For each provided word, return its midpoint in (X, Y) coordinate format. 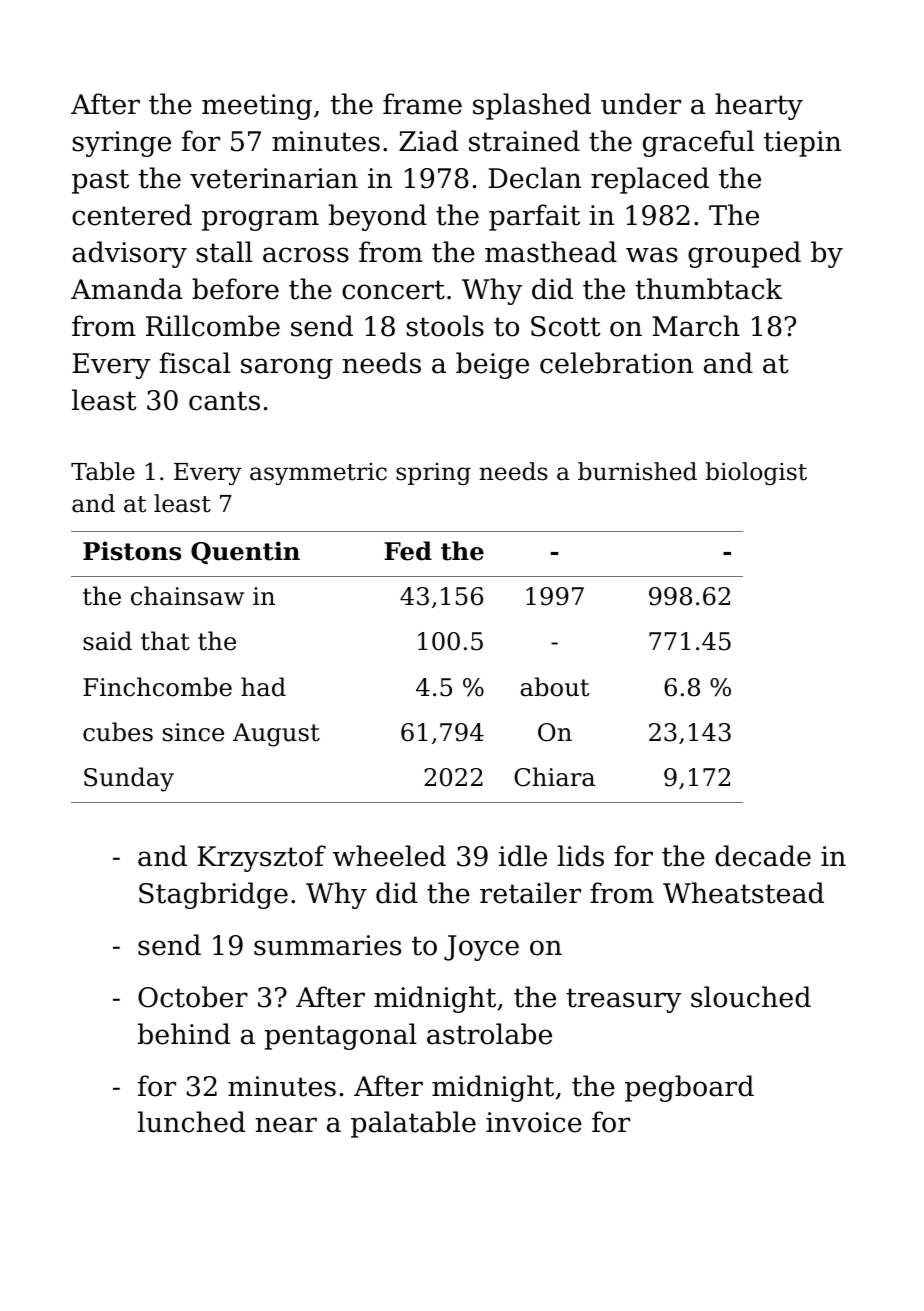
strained (524, 141)
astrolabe (489, 1034)
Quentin (245, 553)
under (641, 104)
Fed (408, 551)
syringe (122, 144)
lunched (191, 1122)
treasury (624, 1000)
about (554, 687)
